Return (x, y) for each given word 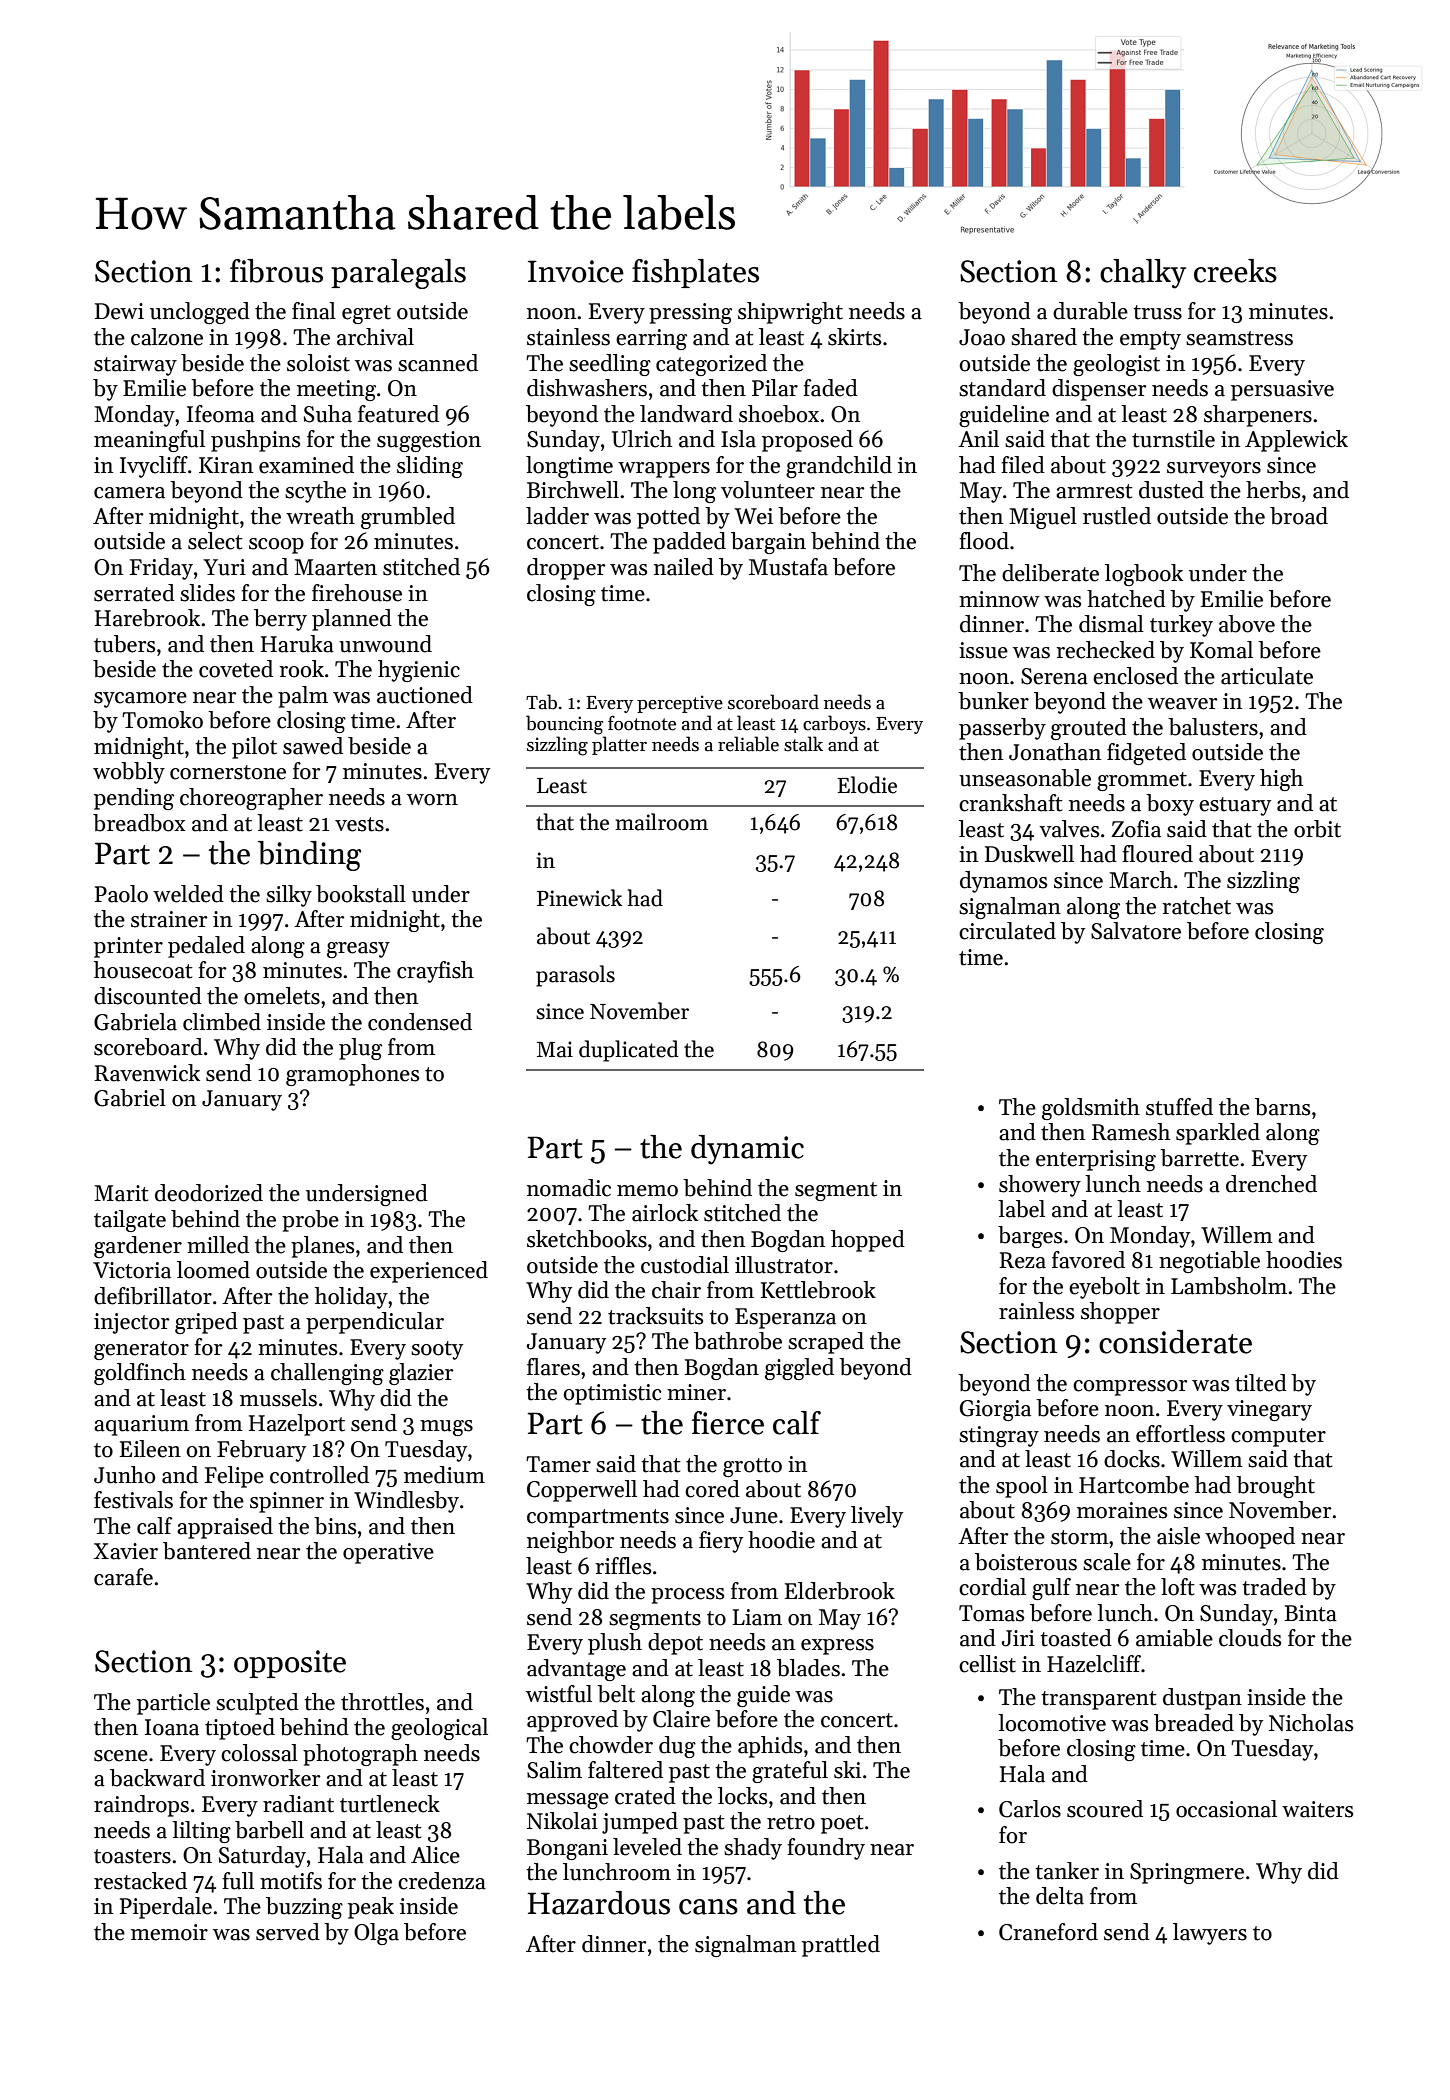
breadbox (139, 823)
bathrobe (738, 1341)
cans (708, 1907)
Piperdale (166, 1908)
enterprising (1096, 1160)
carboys (834, 724)
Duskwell (1029, 854)
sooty (437, 1350)
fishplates (695, 273)
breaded (1194, 1723)
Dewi (119, 311)
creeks (1235, 271)
